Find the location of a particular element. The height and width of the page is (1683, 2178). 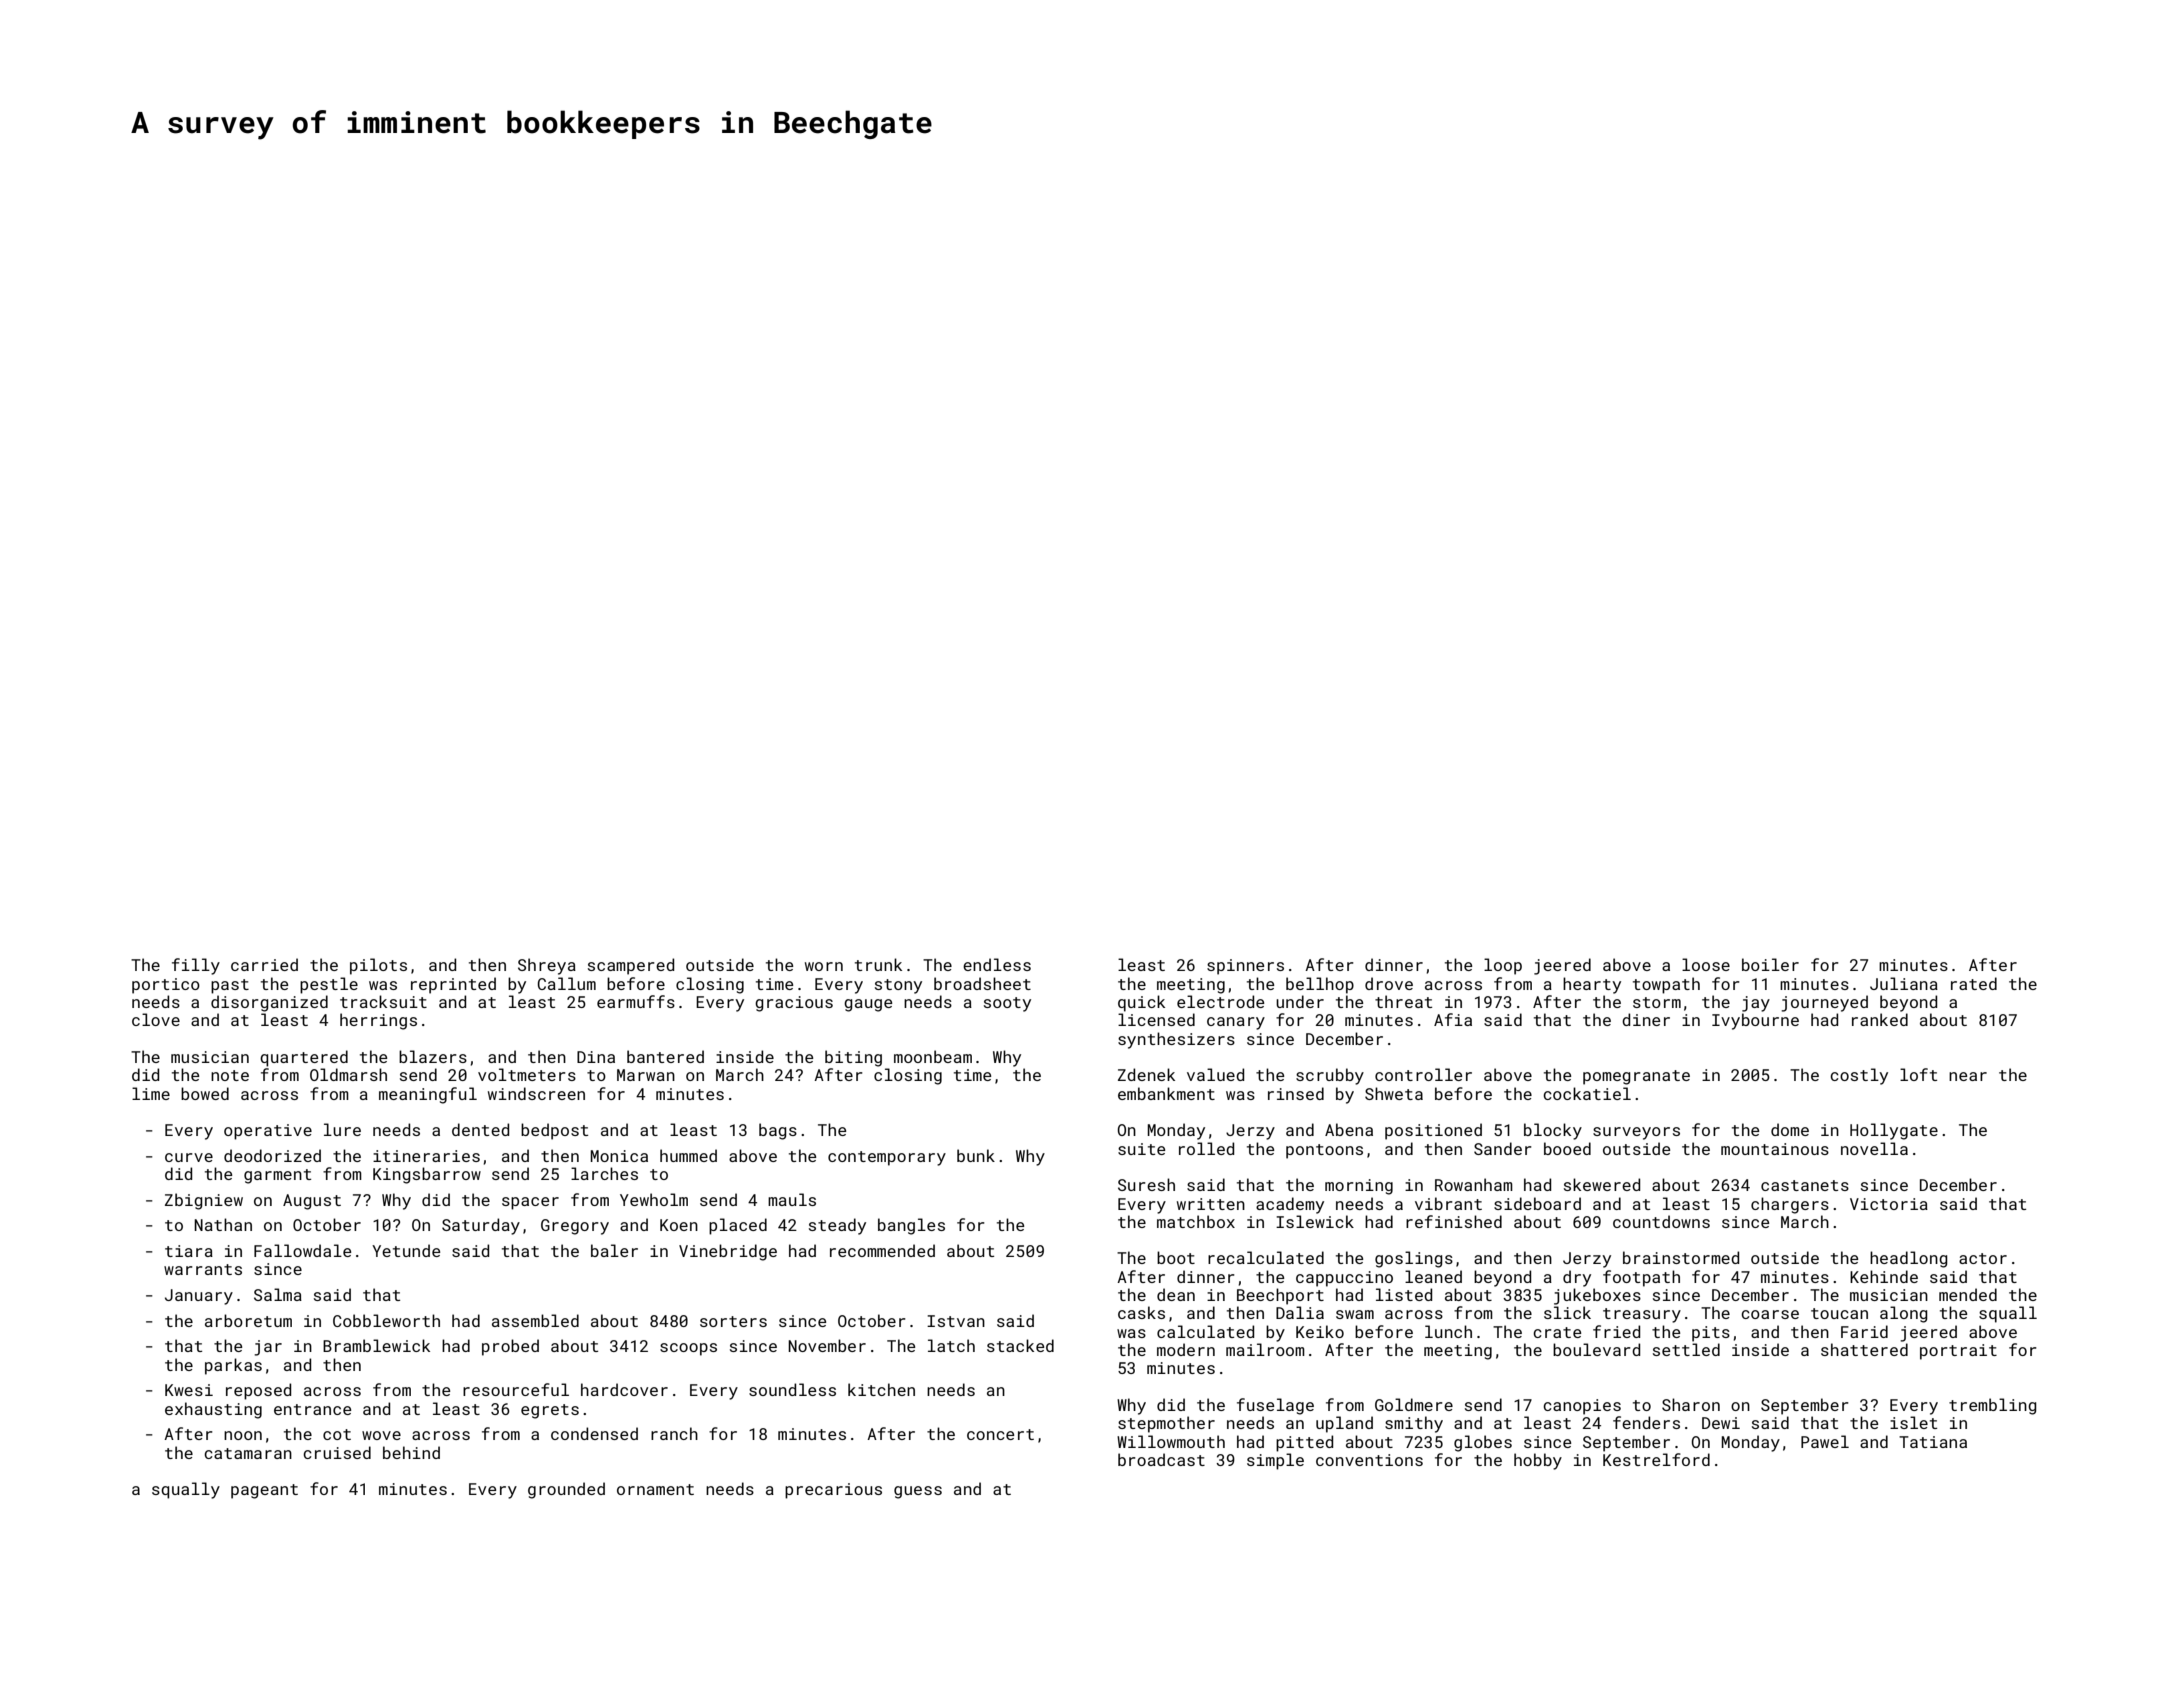

embankment is located at coordinates (1166, 1093).
